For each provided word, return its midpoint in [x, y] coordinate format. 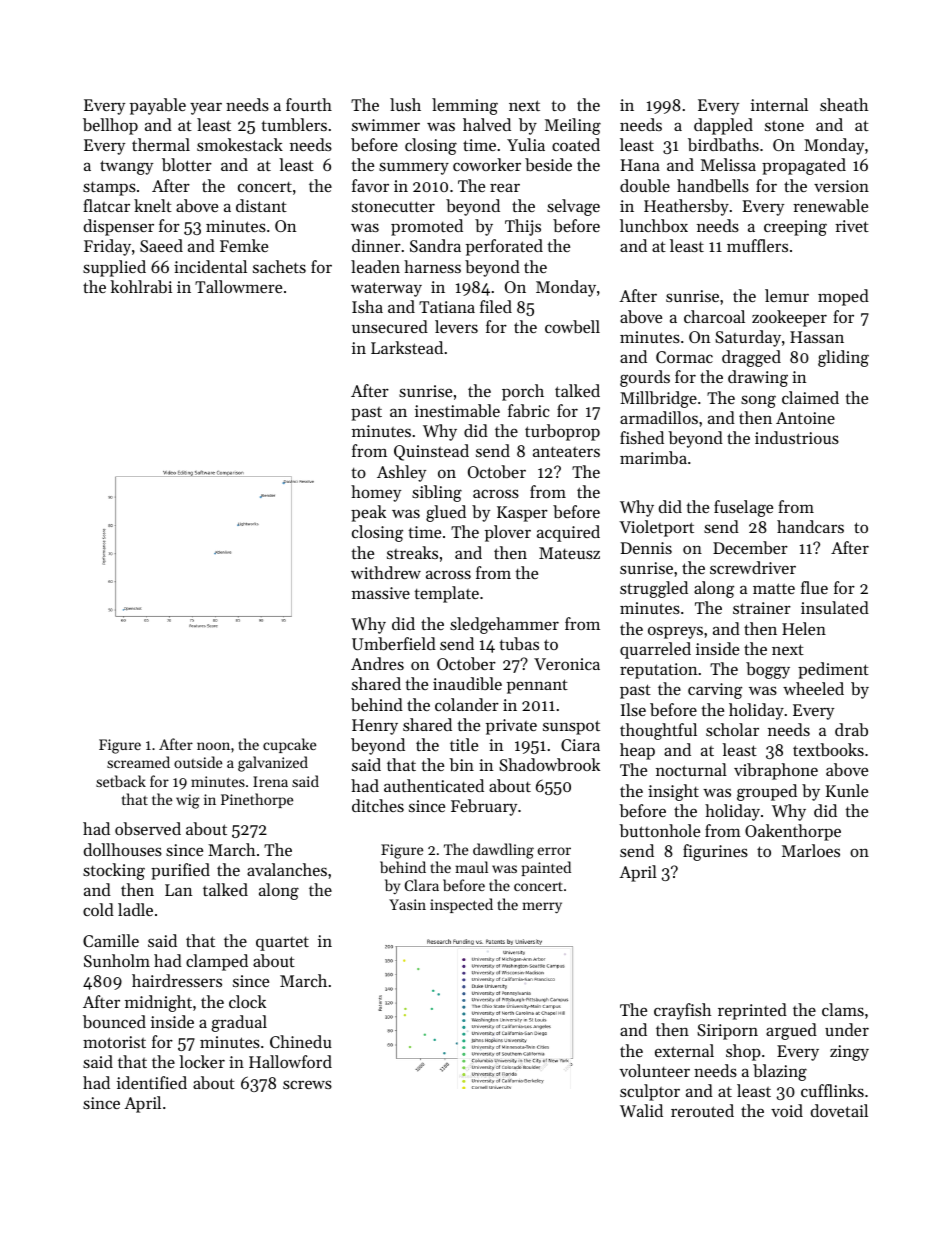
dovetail [839, 1110]
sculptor [650, 1092]
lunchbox [654, 225]
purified [180, 871]
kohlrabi [141, 286]
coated [576, 144]
